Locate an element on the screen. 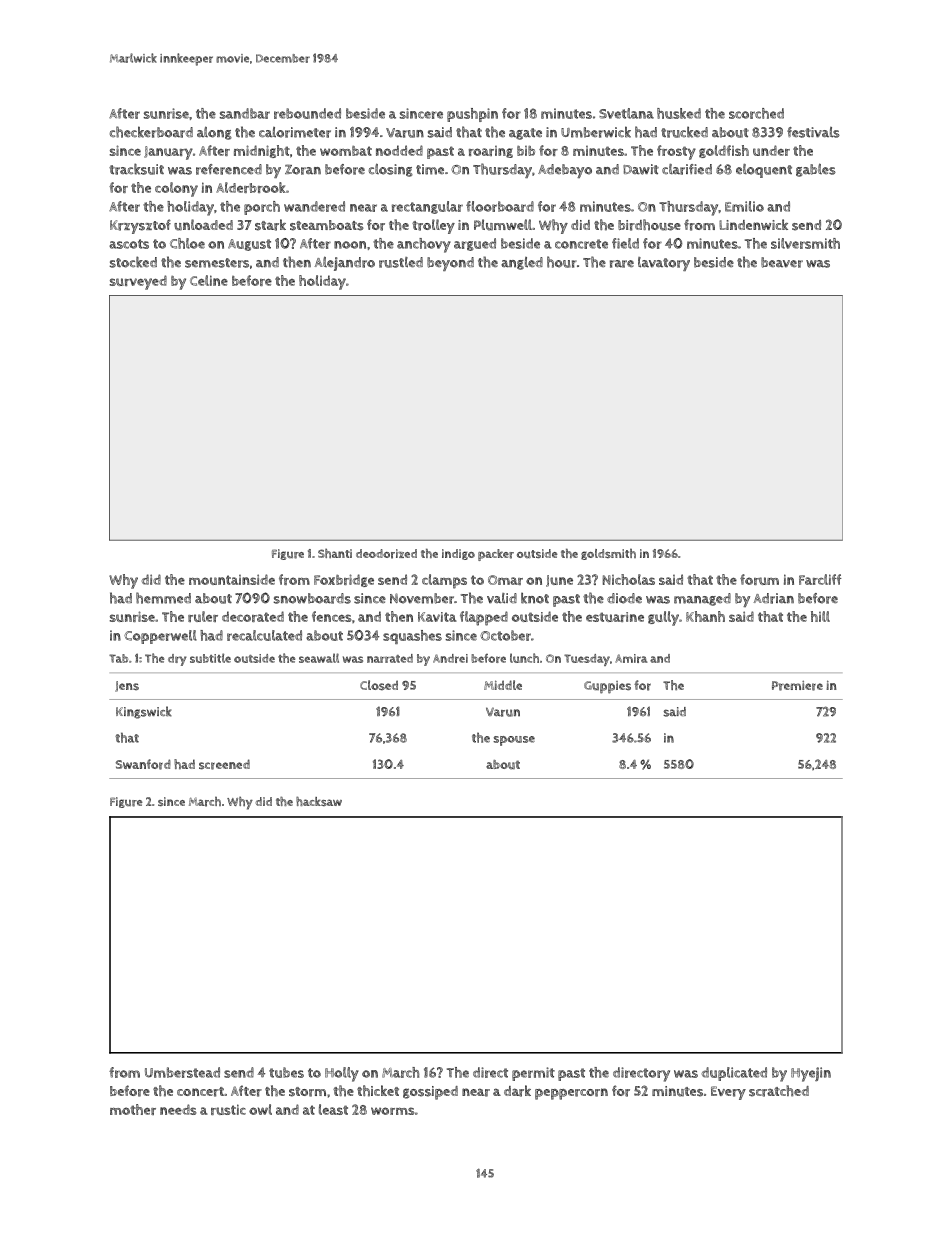 This screenshot has height=1233, width=952. Middle is located at coordinates (503, 685).
